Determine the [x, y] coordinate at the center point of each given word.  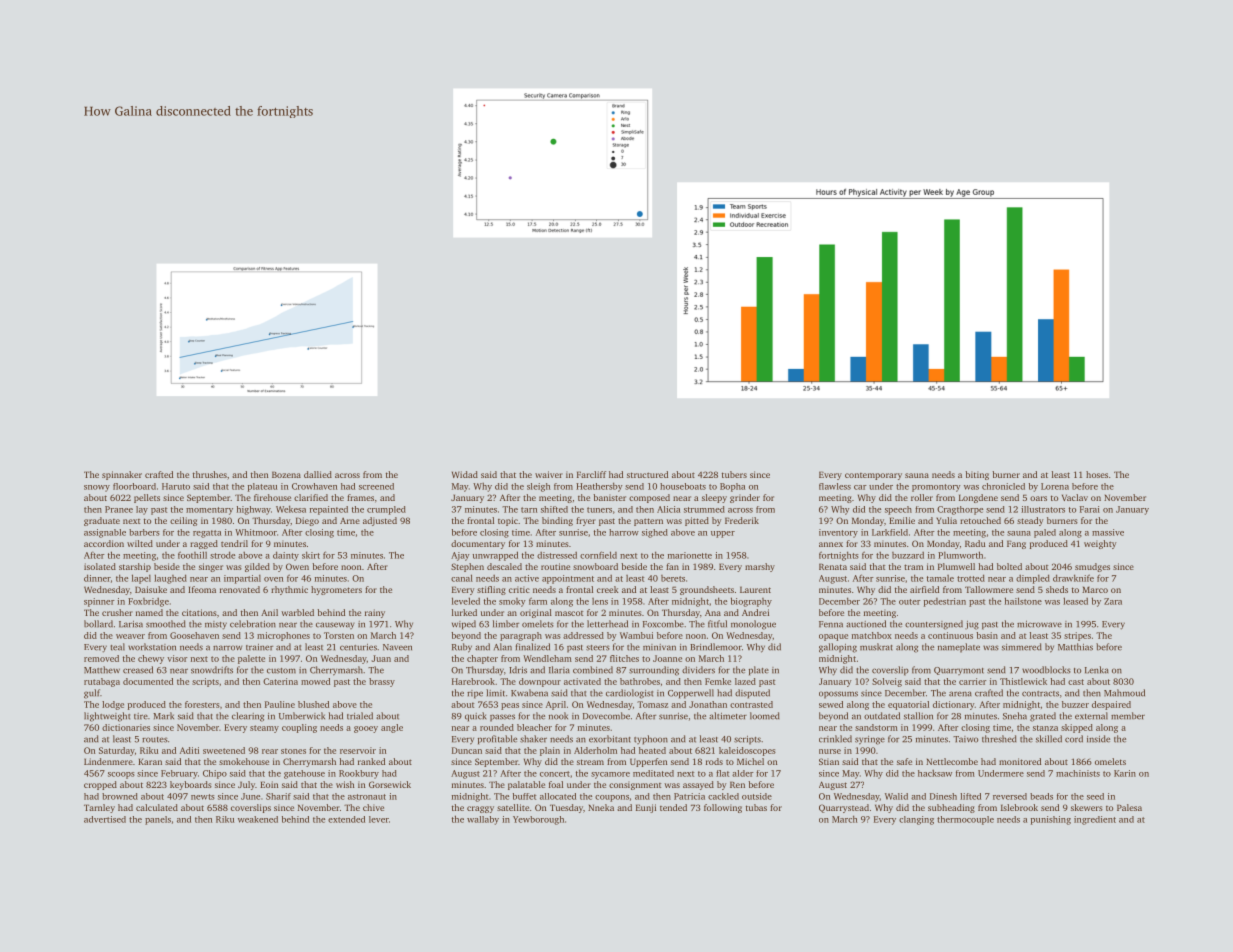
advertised [105, 819]
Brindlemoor [716, 647]
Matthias [1075, 647]
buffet [524, 796]
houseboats [683, 486]
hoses [1097, 474]
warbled [297, 612]
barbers [144, 532]
